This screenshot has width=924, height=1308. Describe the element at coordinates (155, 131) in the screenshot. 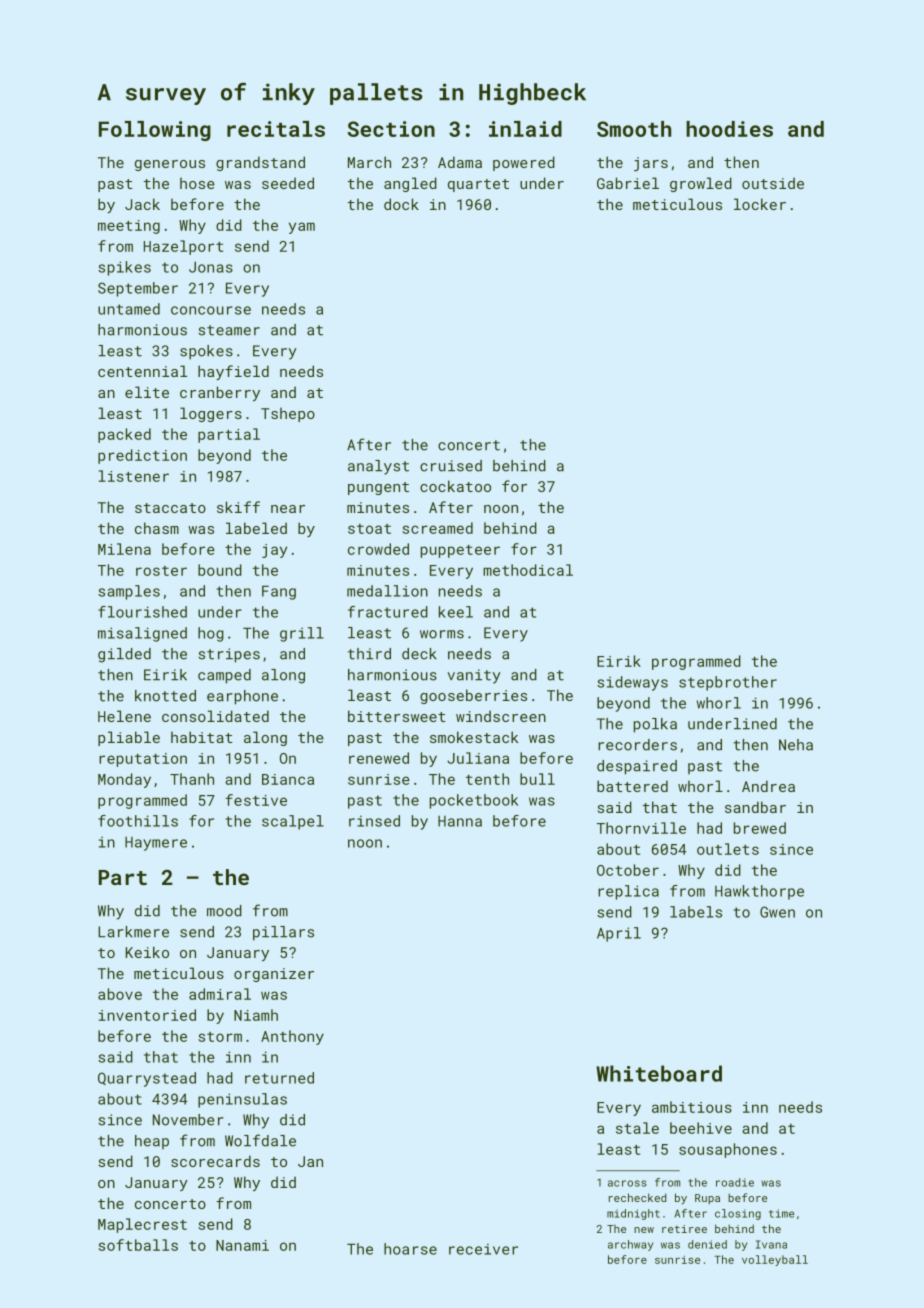

I see `Following` at that location.
